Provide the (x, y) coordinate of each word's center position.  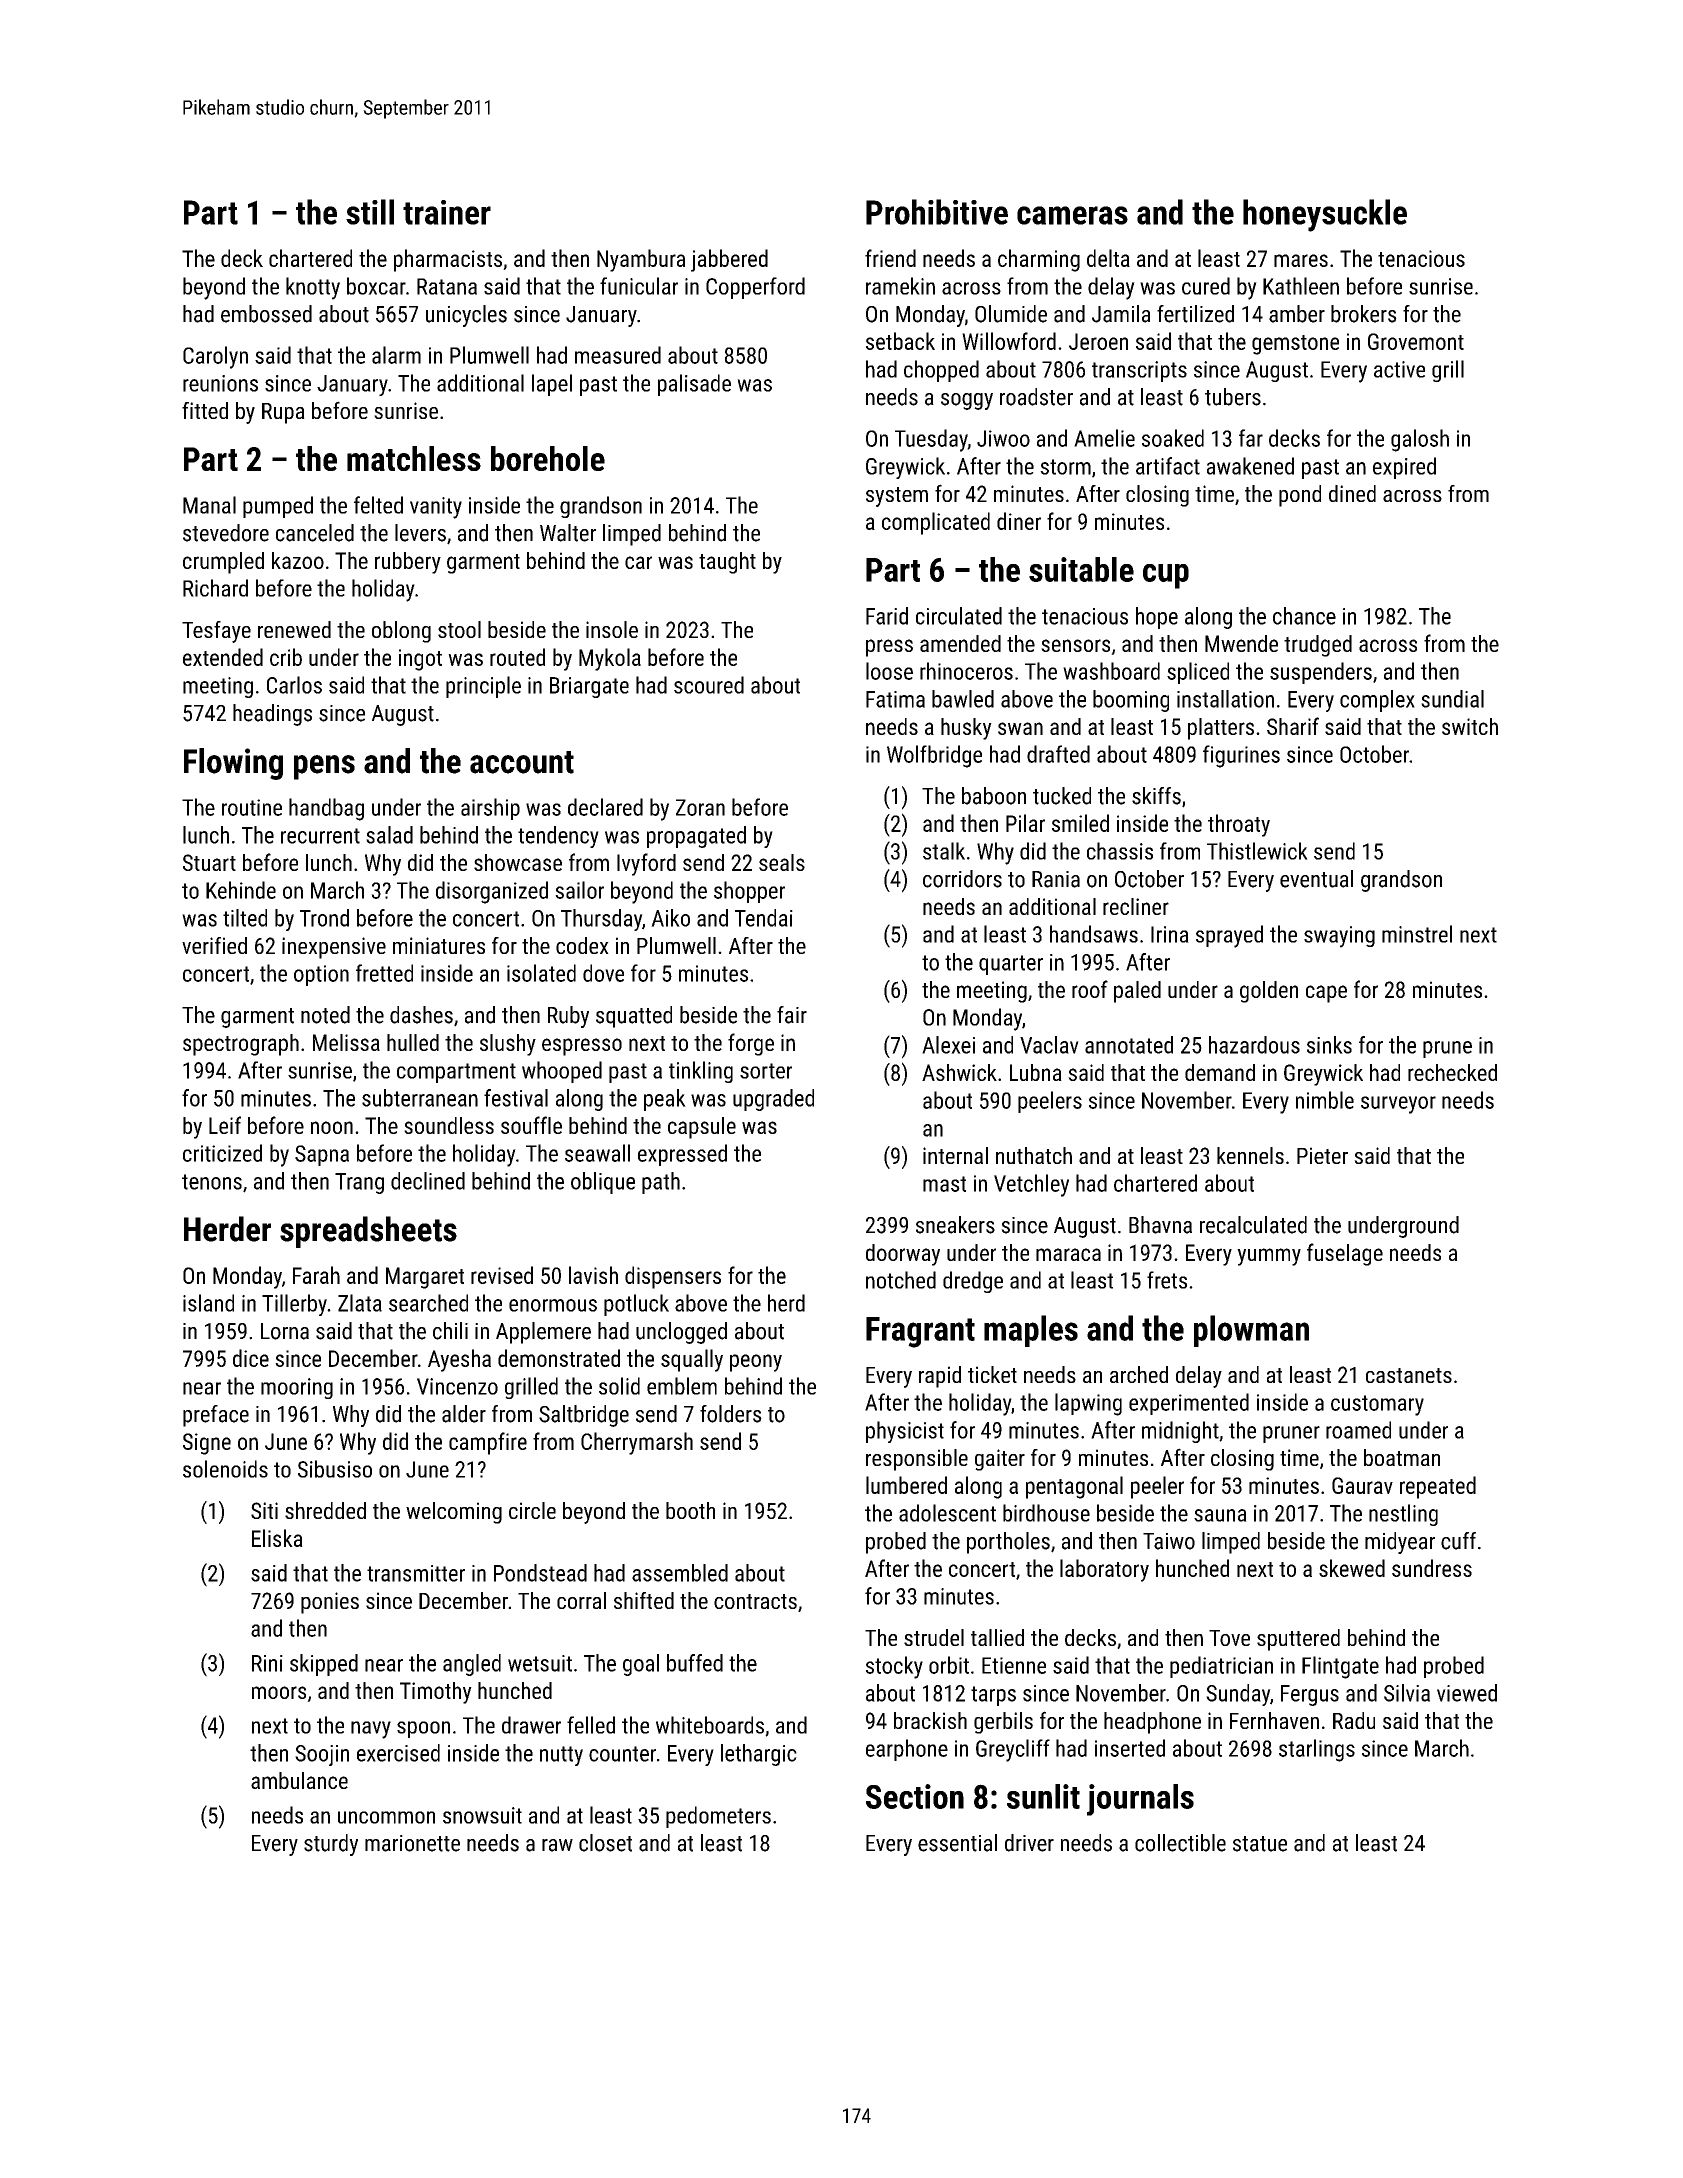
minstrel (1417, 934)
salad (389, 835)
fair (792, 1015)
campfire (488, 1443)
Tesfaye (216, 632)
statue (1260, 1844)
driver (1029, 1843)
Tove (1229, 1638)
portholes (1008, 1543)
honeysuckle (1325, 215)
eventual (1316, 879)
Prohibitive (937, 212)
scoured (709, 685)
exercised (398, 1753)
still (370, 212)
